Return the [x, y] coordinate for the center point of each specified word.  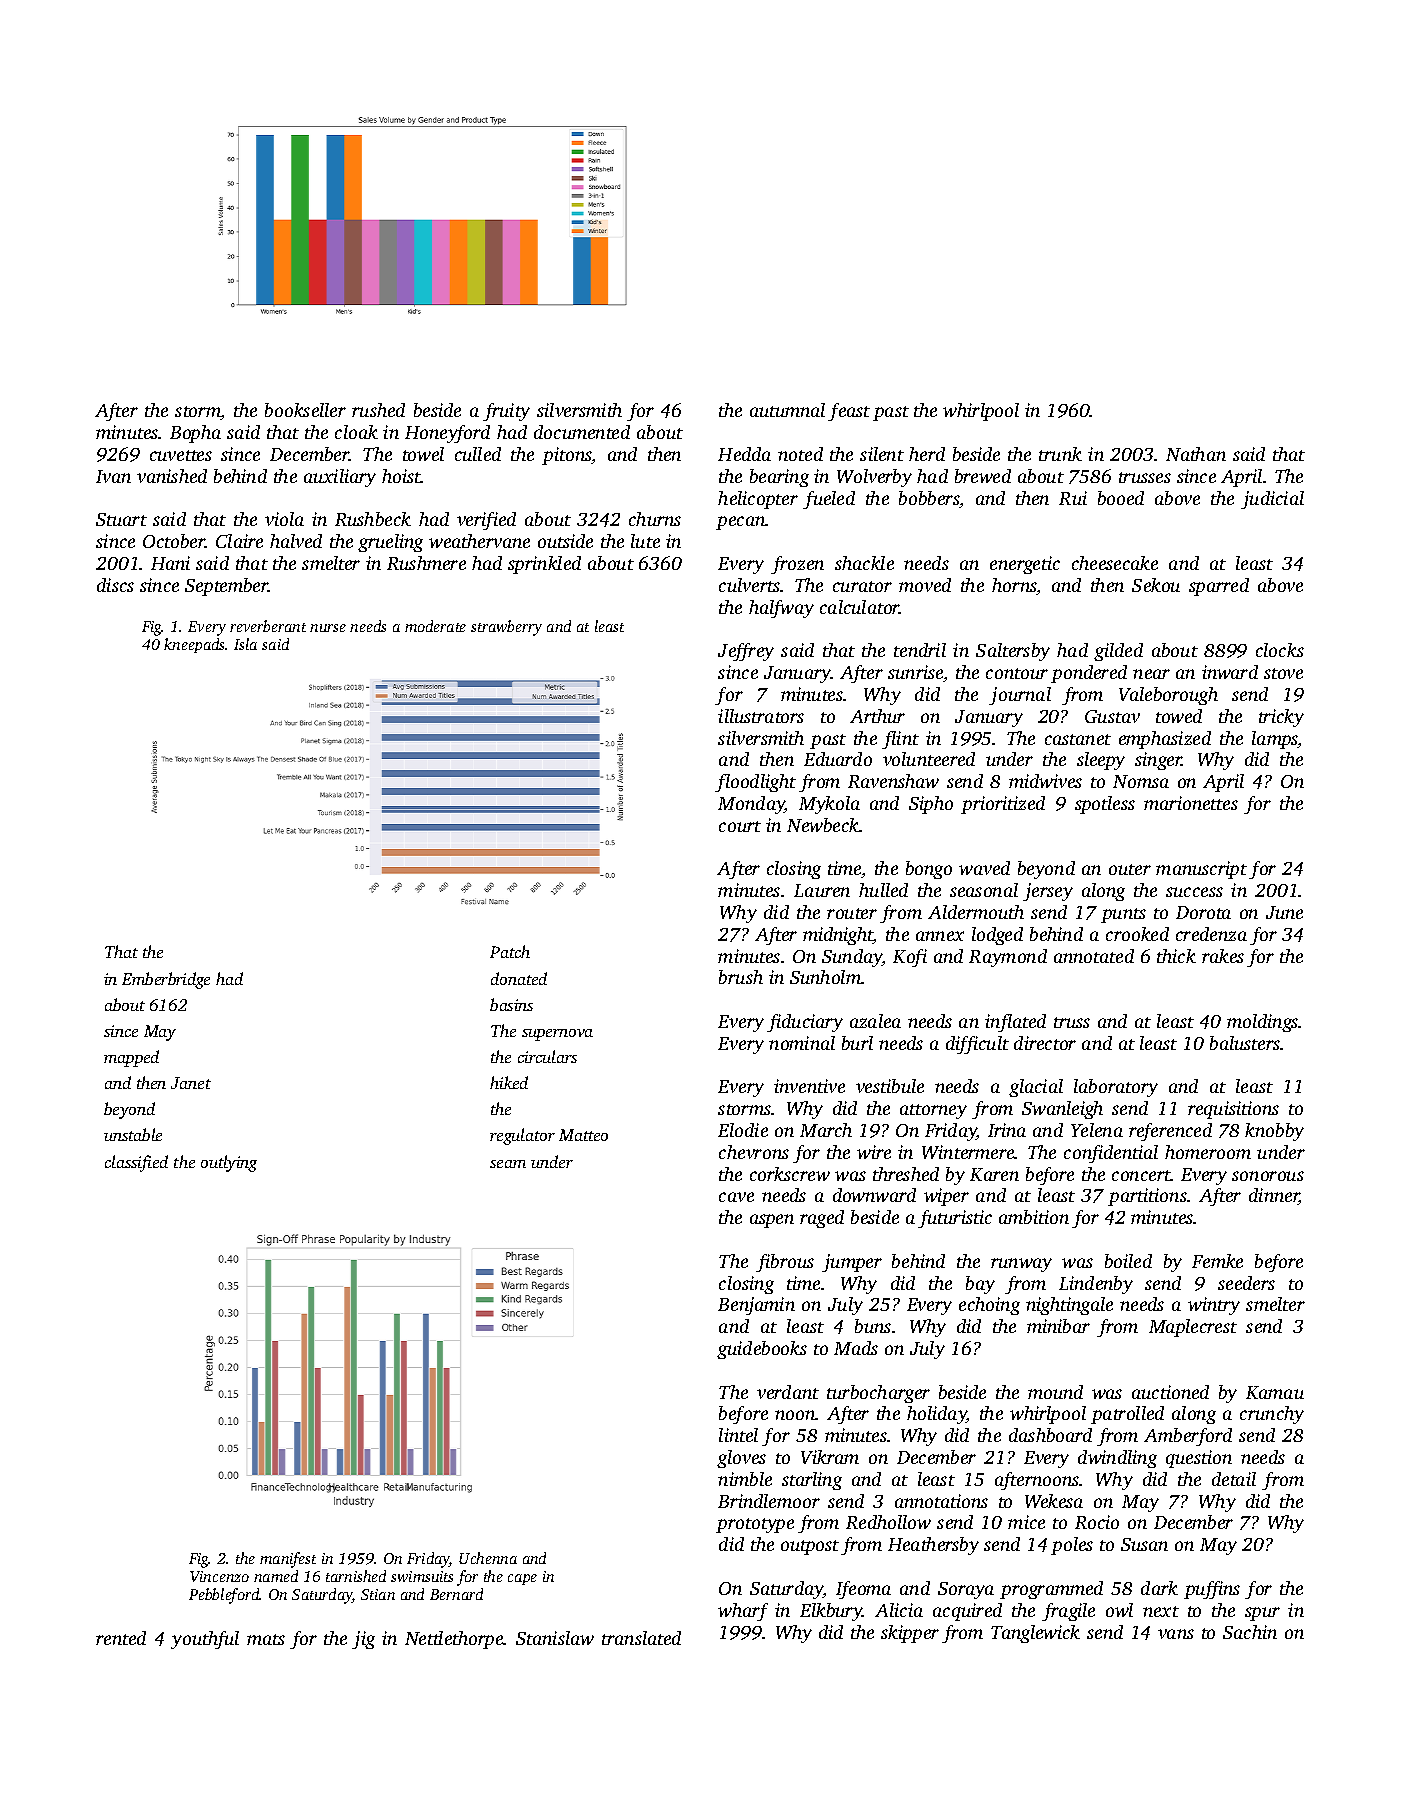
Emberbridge [166, 980]
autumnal [787, 410]
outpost [810, 1547]
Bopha [195, 434]
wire [874, 1152]
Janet [191, 1083]
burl [857, 1043]
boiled [1128, 1261]
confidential [1111, 1154]
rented [121, 1638]
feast [849, 412]
